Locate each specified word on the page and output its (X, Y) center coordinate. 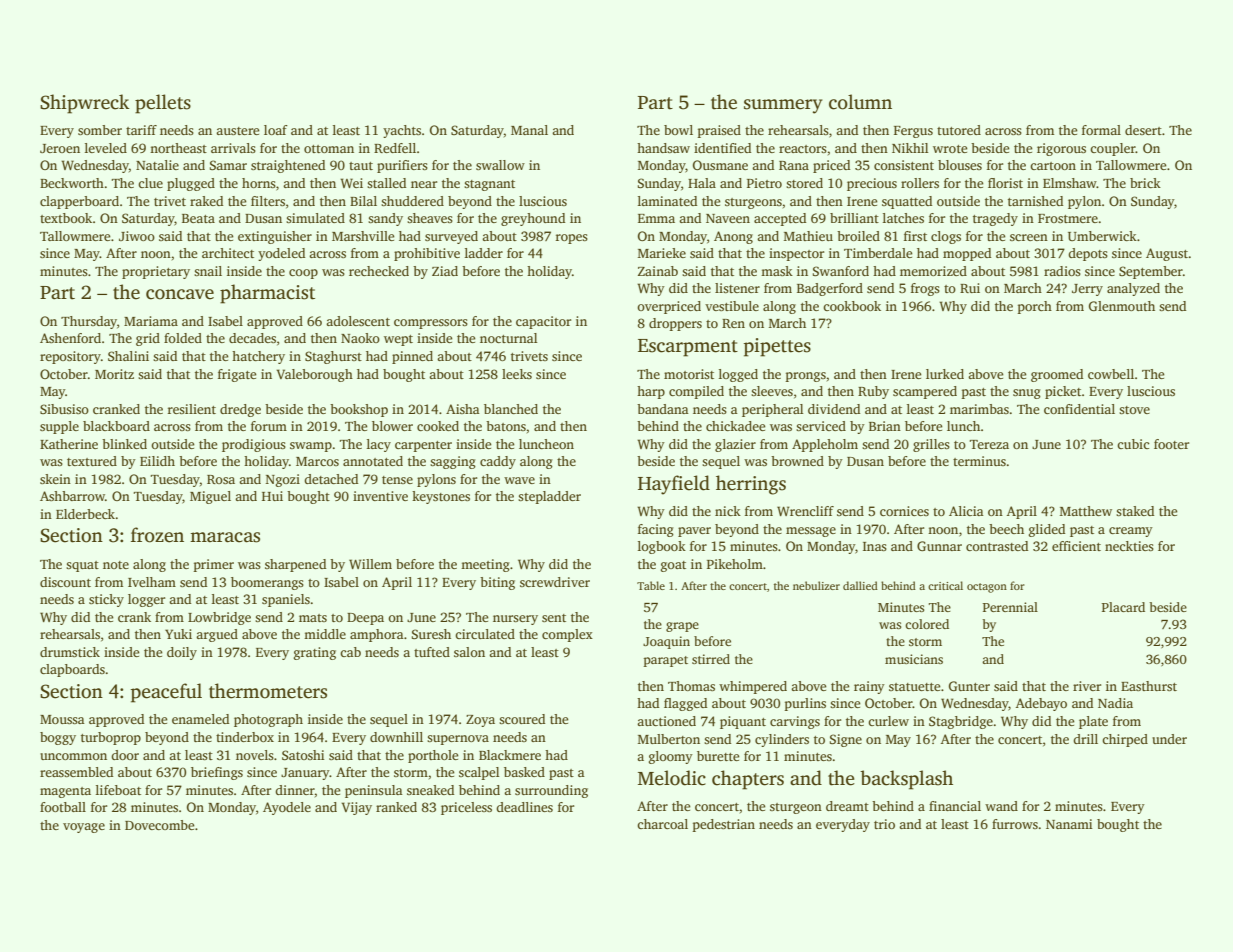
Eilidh (157, 461)
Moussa (62, 719)
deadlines (524, 807)
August (1167, 254)
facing (656, 530)
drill (1085, 739)
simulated (315, 218)
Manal (529, 130)
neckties (1129, 546)
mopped (967, 254)
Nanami (1069, 824)
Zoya (480, 721)
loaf (276, 130)
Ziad (445, 271)
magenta (65, 792)
